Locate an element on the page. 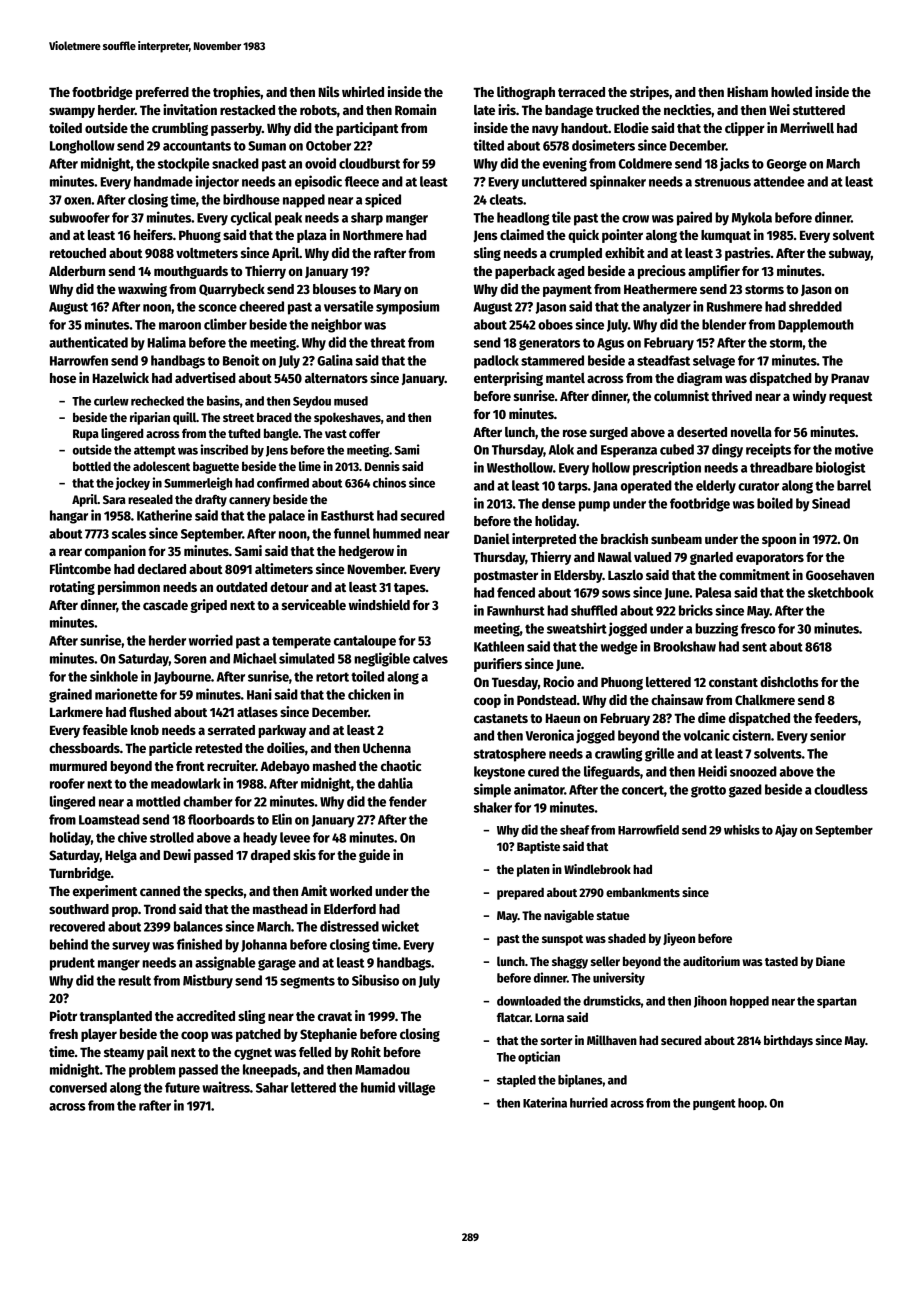 This document has height=1314, width=924. howled is located at coordinates (791, 92).
